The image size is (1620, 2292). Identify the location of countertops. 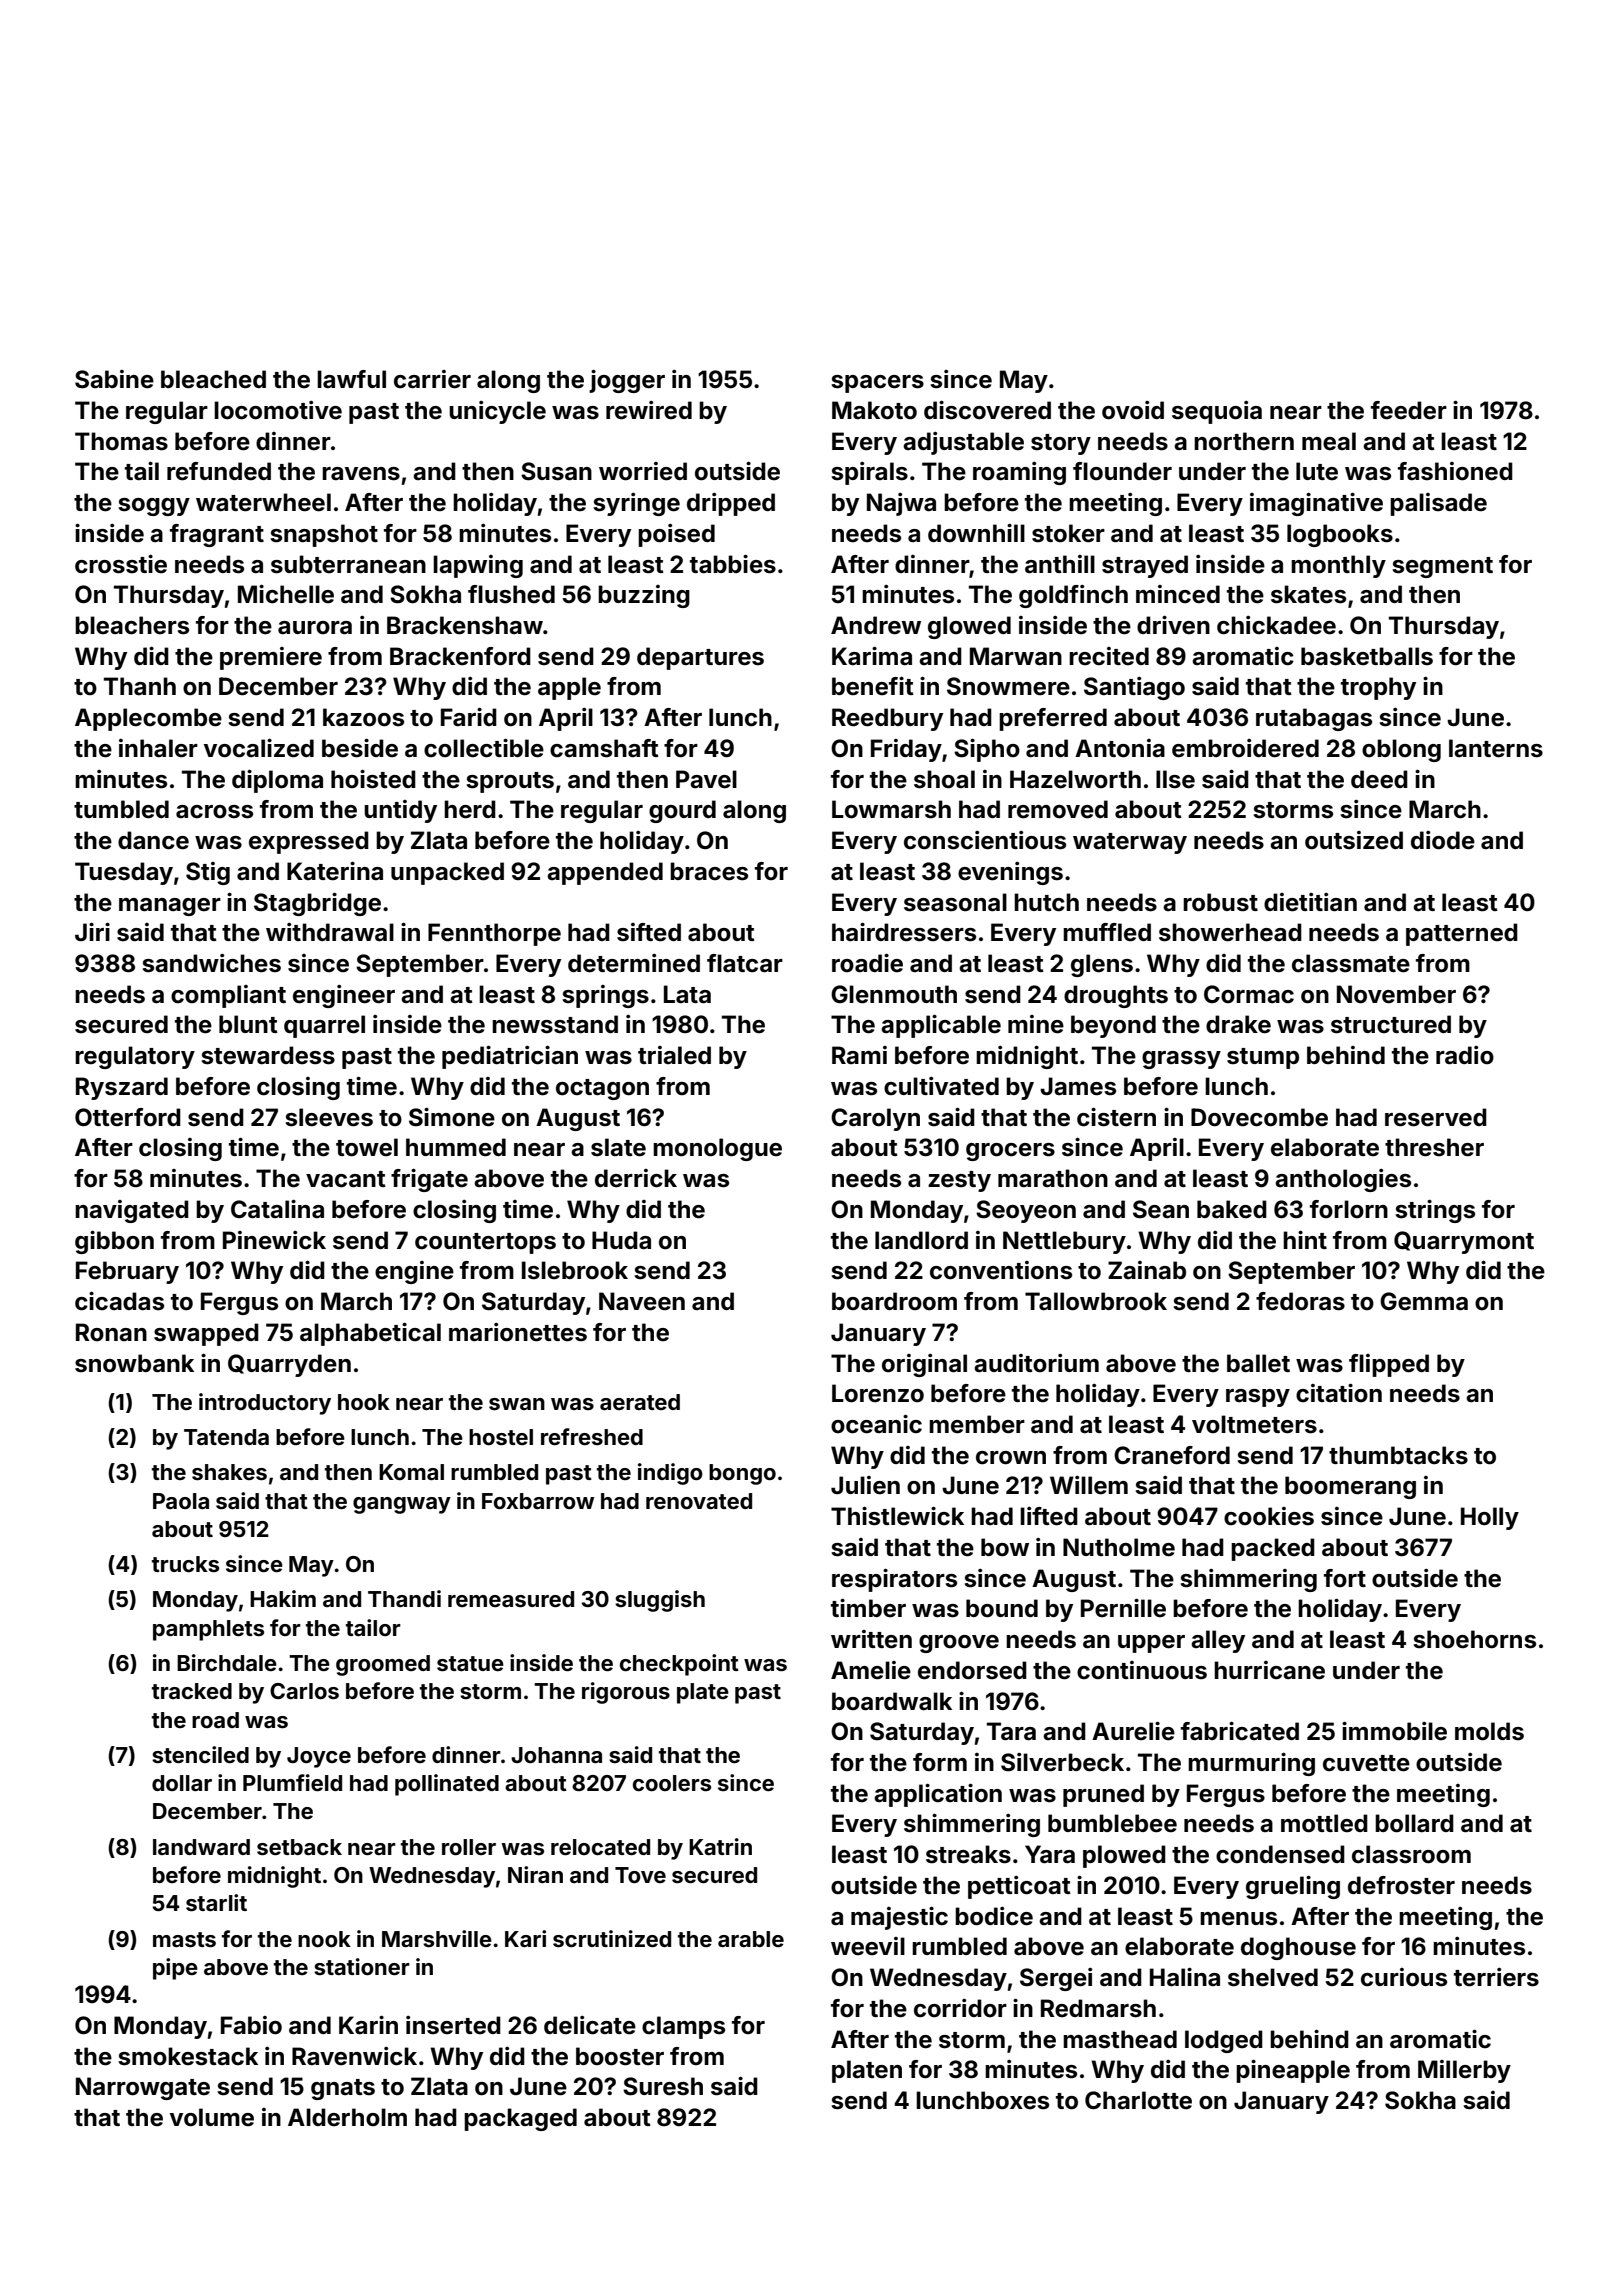
(485, 1243).
